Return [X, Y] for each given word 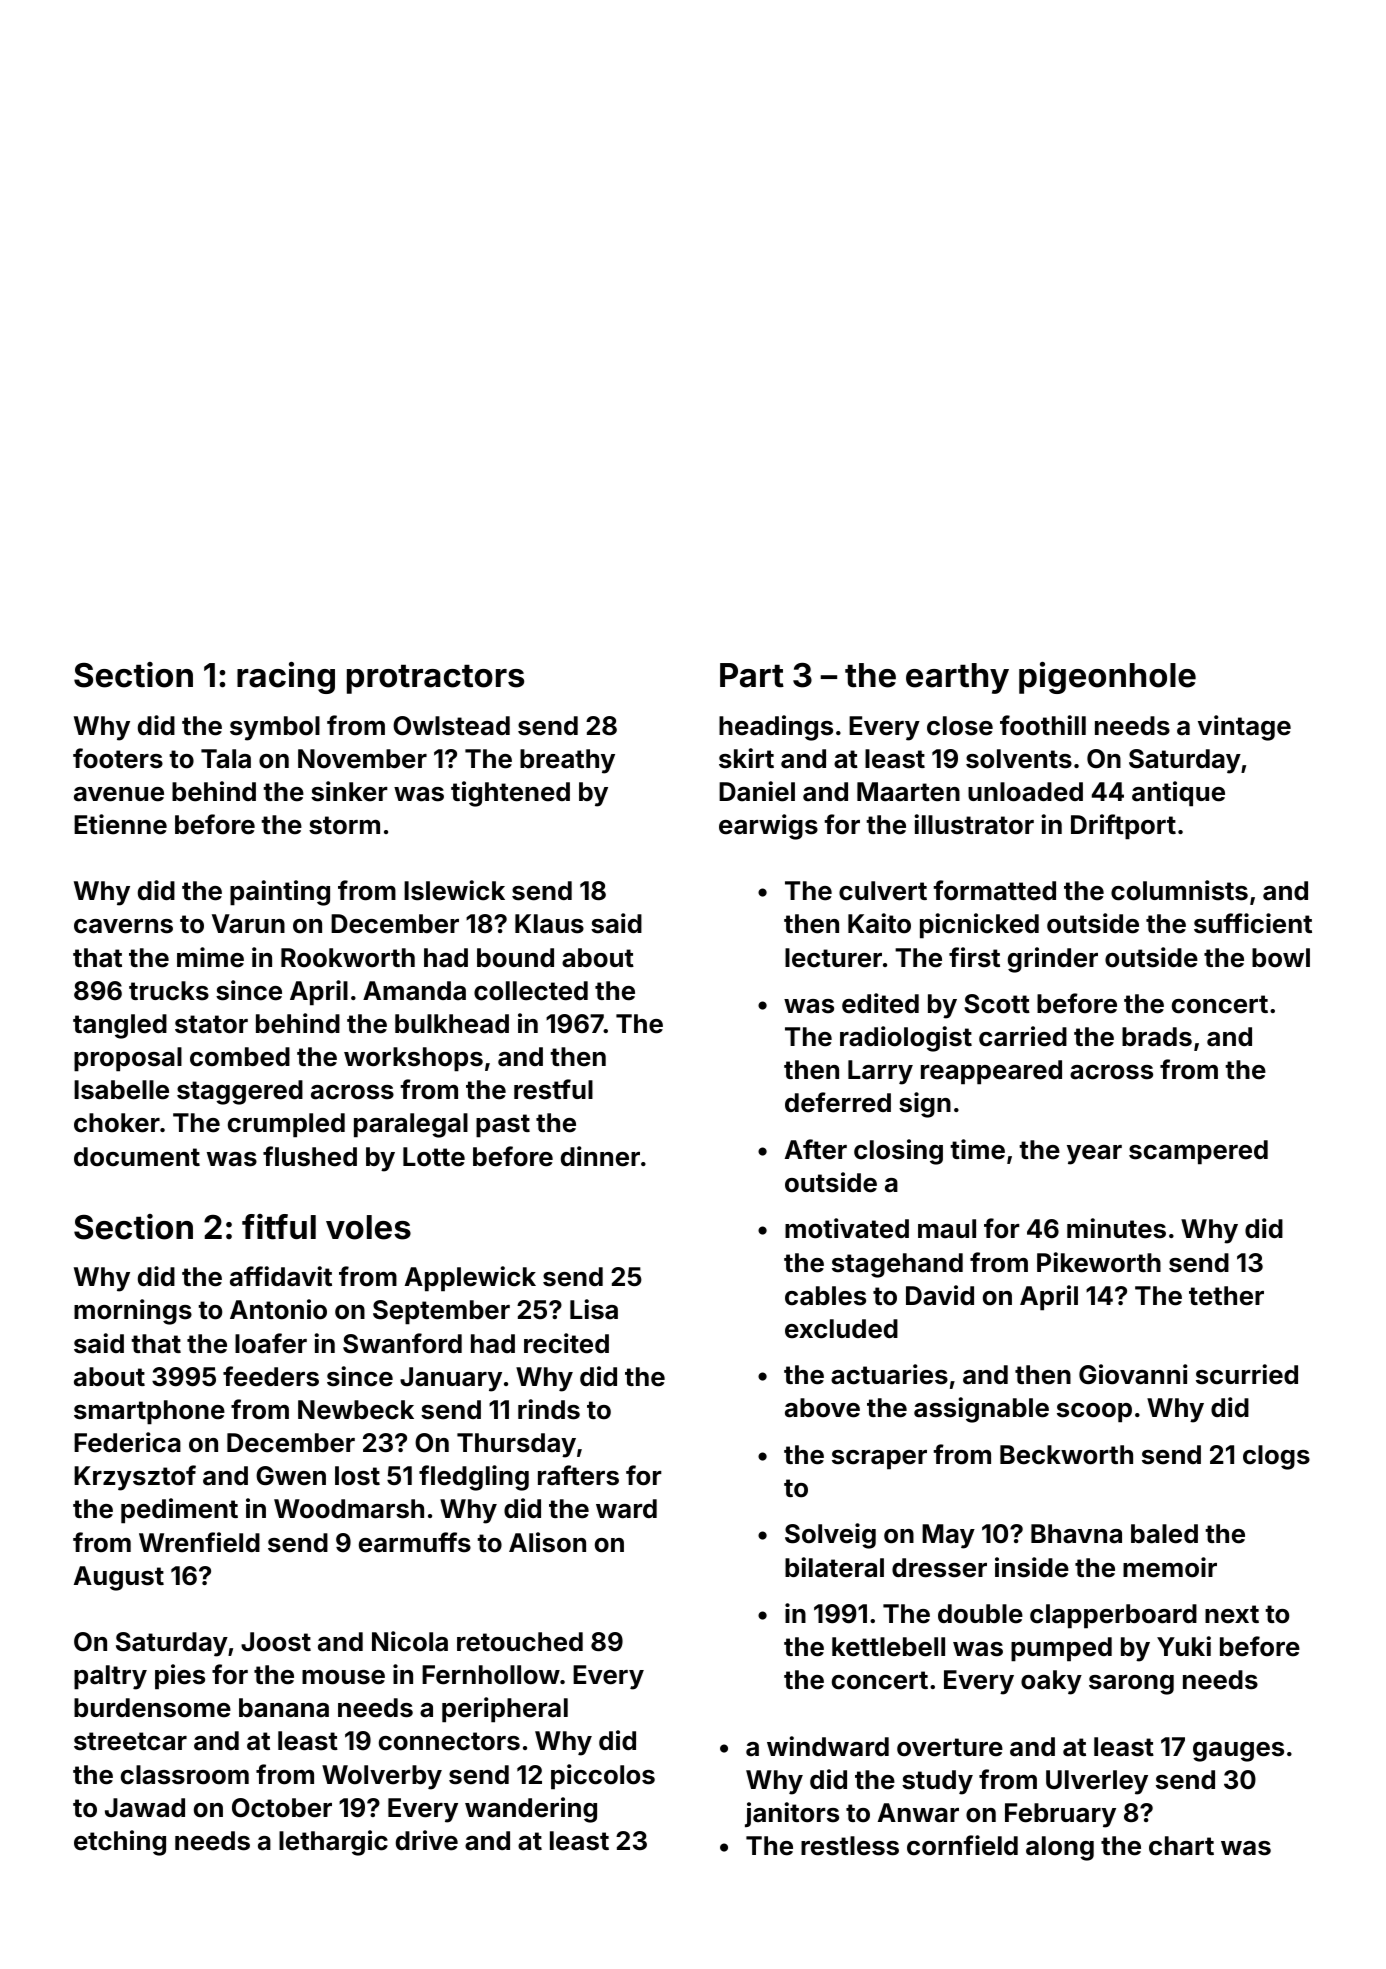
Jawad [145, 1808]
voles [368, 1227]
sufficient [1253, 923]
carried [1023, 1036]
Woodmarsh [349, 1509]
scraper [879, 1460]
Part [752, 675]
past [503, 1126]
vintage [1244, 728]
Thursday [516, 1445]
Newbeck [356, 1410]
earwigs [768, 827]
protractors [435, 679]
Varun [248, 924]
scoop [1094, 1413]
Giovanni [1133, 1374]
